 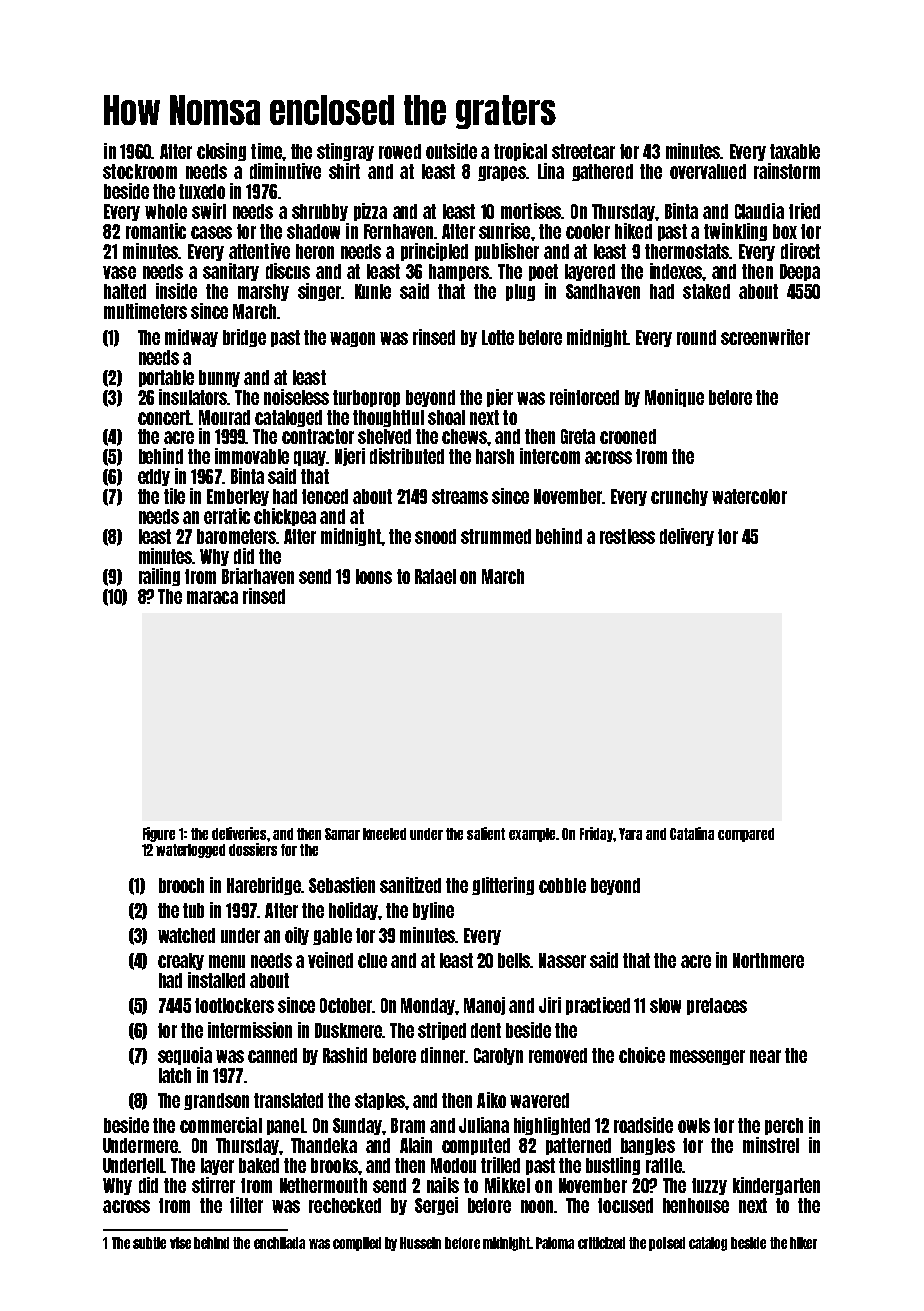 I want to click on cooler, so click(x=588, y=231).
